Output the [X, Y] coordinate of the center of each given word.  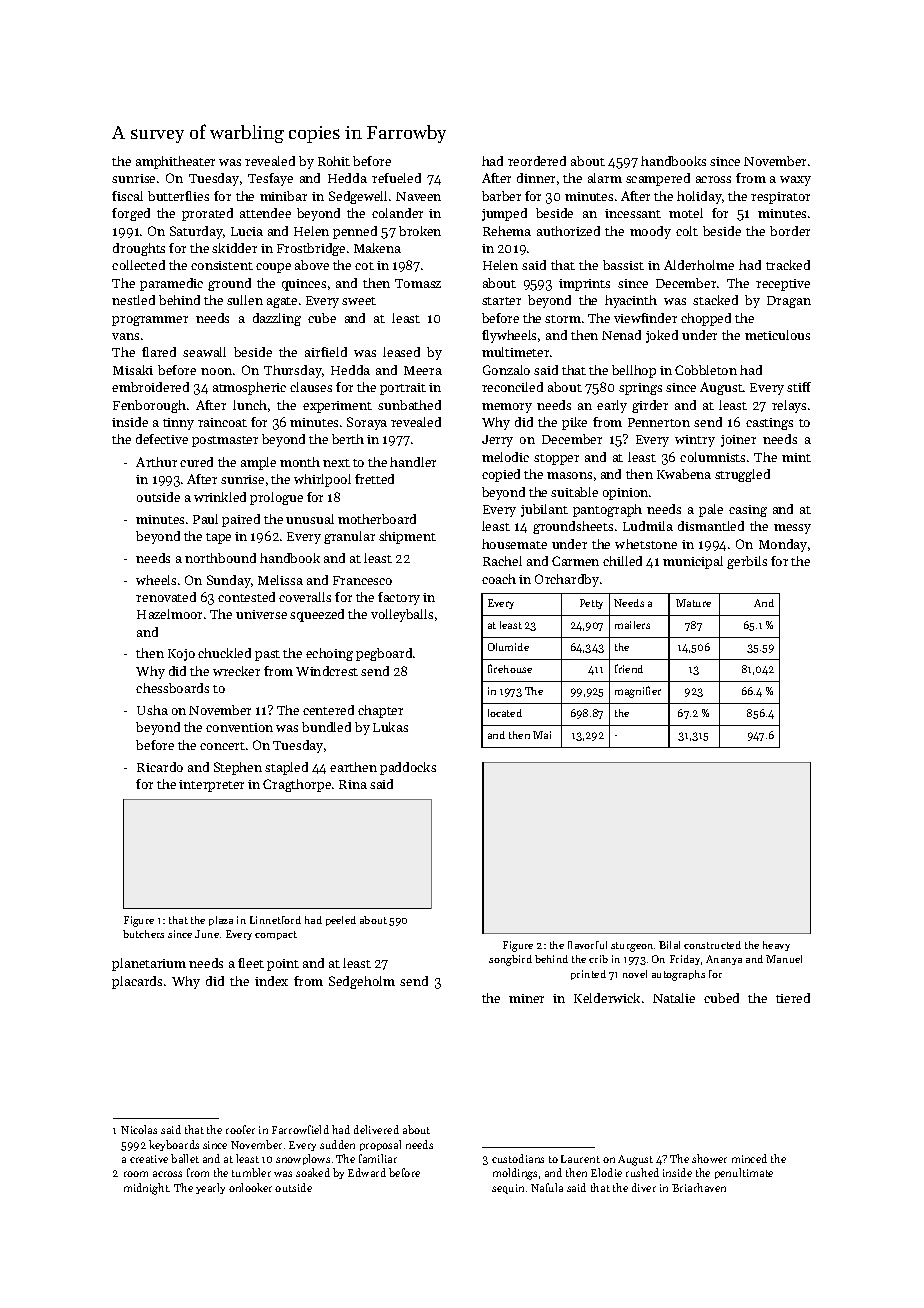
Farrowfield [300, 1129]
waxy [795, 181]
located [505, 713]
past [267, 655]
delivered [376, 1129]
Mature [693, 603]
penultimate [744, 1173]
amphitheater [175, 162]
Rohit [334, 161]
